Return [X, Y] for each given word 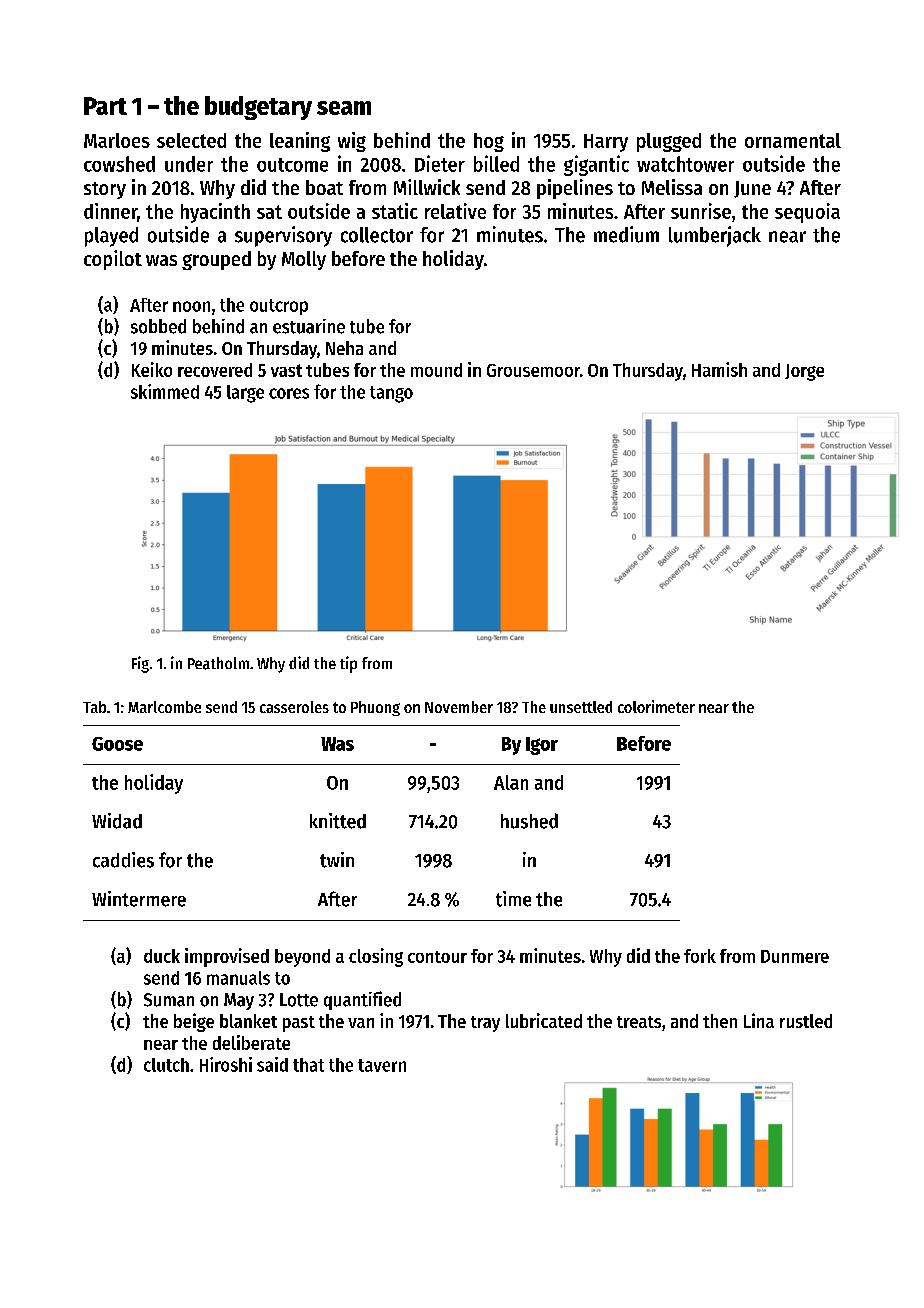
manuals [238, 978]
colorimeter [656, 706]
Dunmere [795, 956]
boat [324, 187]
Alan [511, 782]
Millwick [427, 187]
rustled [806, 1021]
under [189, 164]
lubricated [544, 1020]
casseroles [294, 707]
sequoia [807, 213]
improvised [227, 957]
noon [191, 306]
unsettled [581, 707]
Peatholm [218, 663]
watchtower [685, 164]
